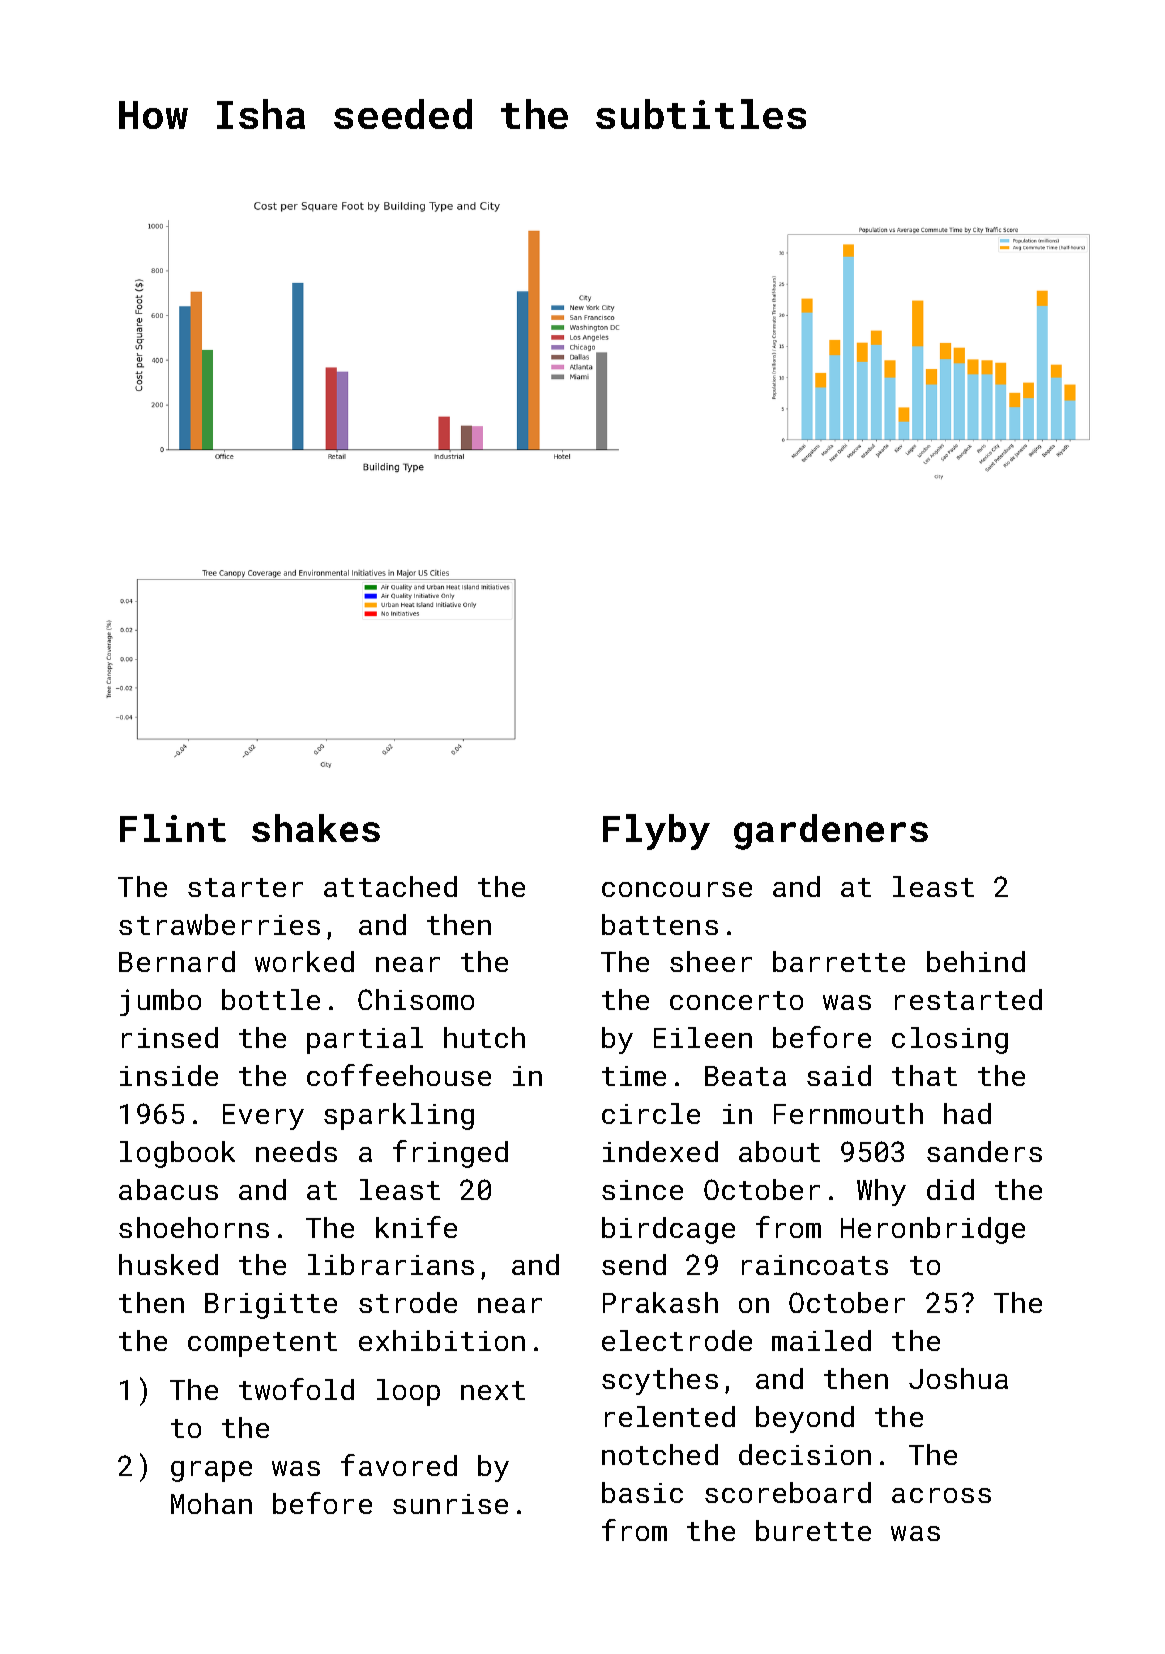  What do you see at coordinates (677, 889) in the screenshot?
I see `concourse` at bounding box center [677, 889].
